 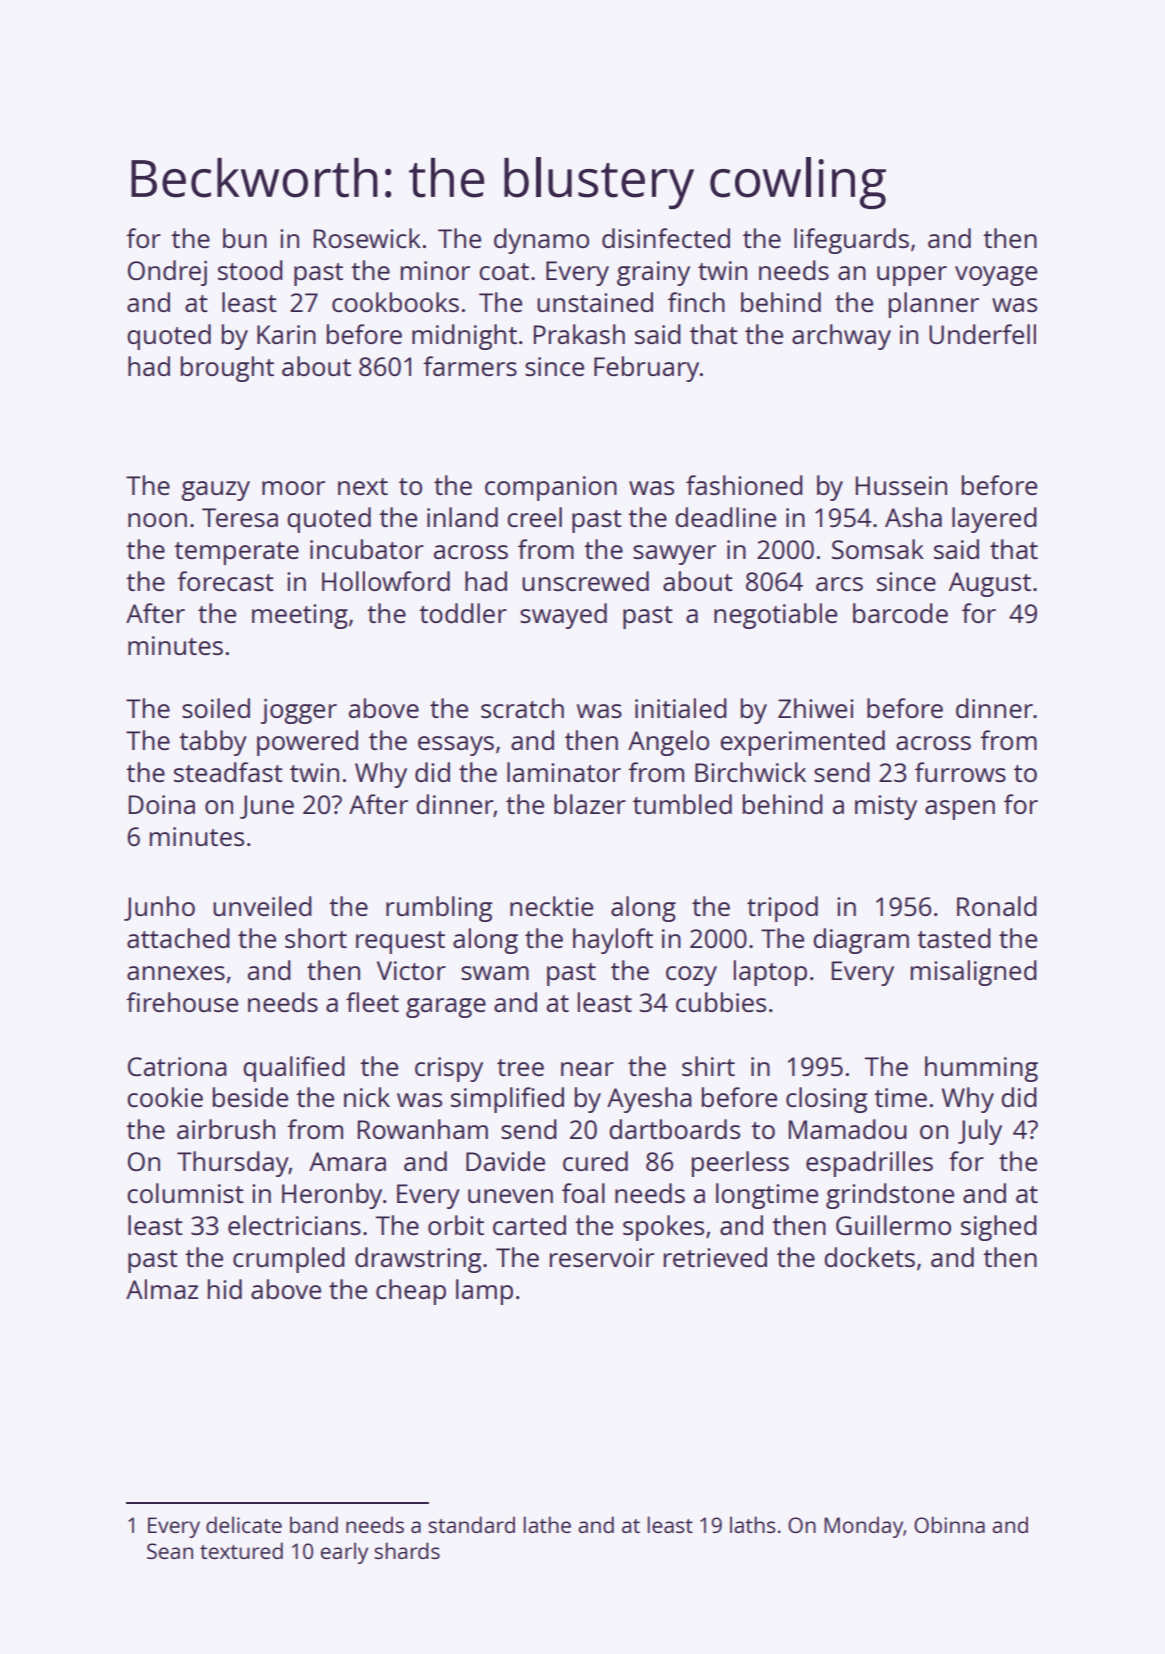 I want to click on foal, so click(x=583, y=1193).
